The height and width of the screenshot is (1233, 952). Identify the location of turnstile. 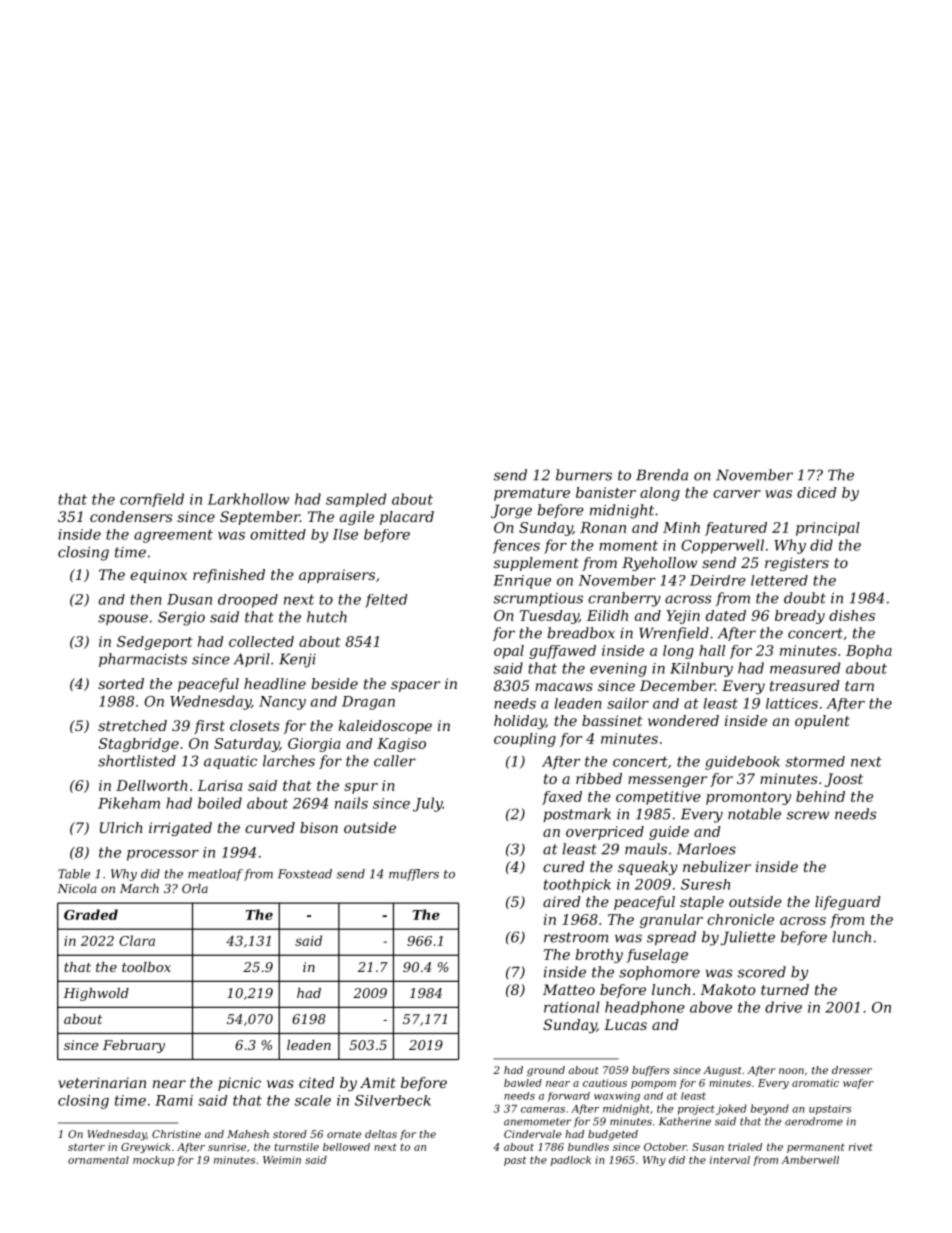
(296, 1147).
